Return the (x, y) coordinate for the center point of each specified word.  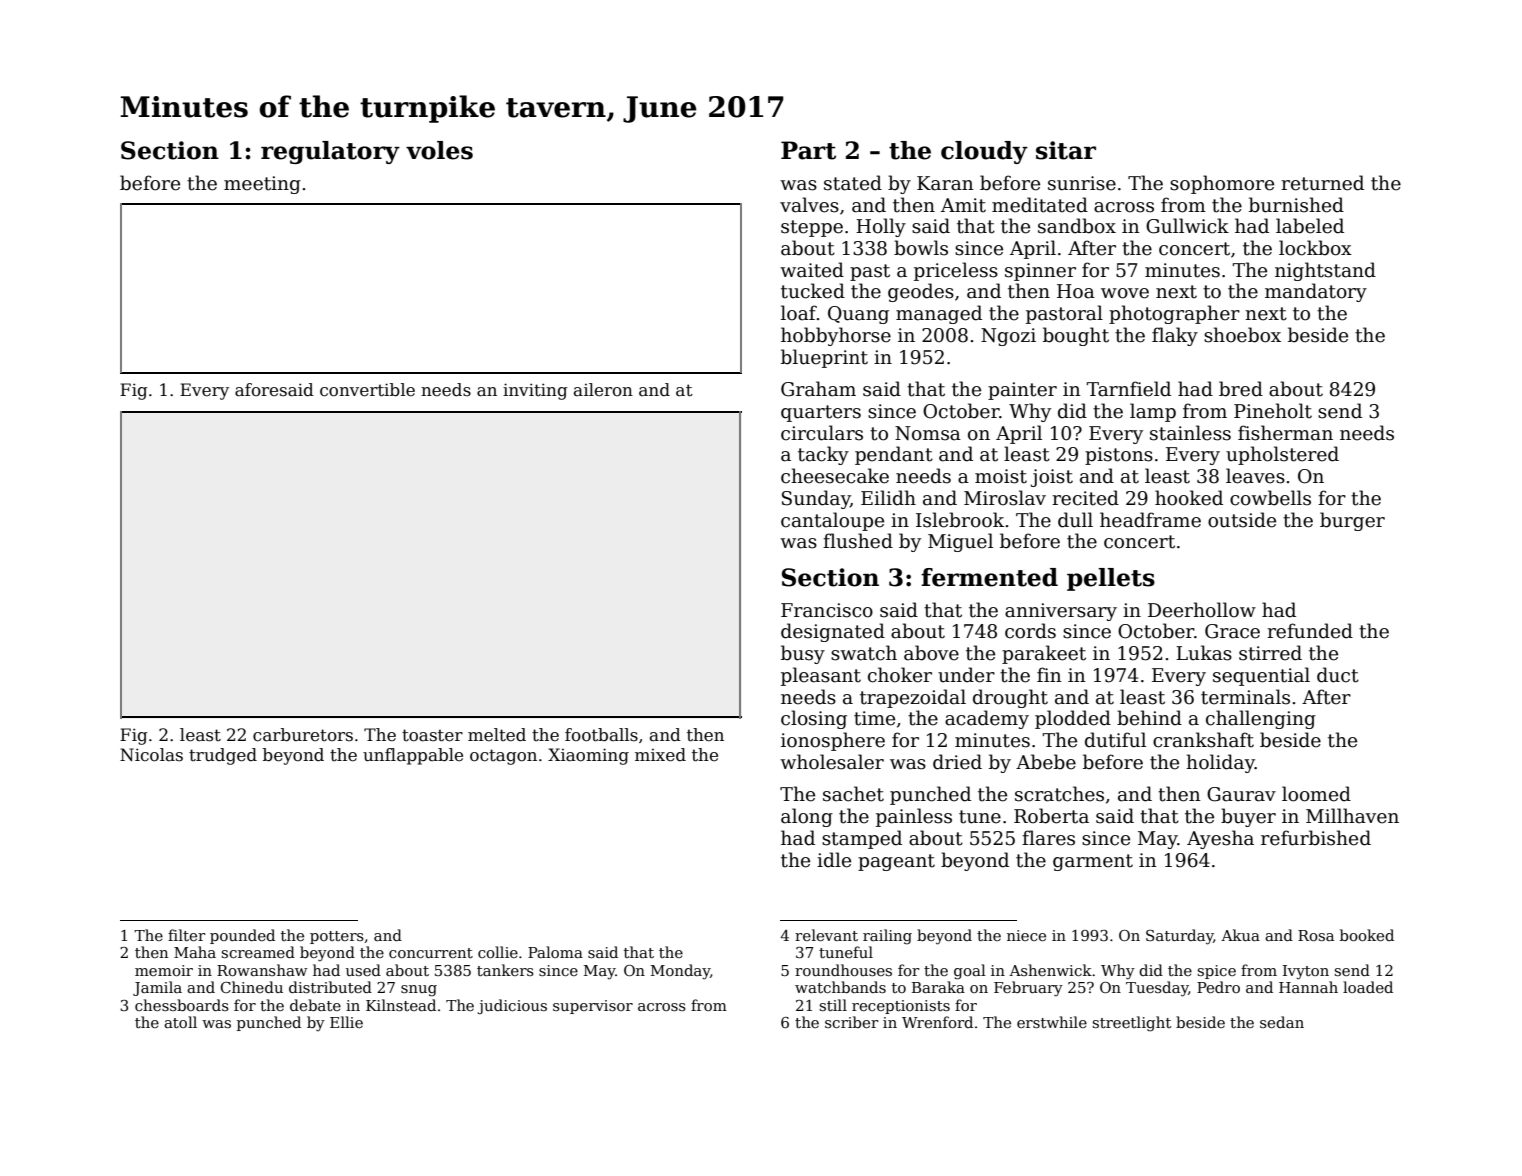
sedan (1282, 1022)
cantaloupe (832, 521)
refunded (1310, 631)
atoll (180, 1022)
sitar (1066, 150)
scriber (852, 1022)
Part (808, 150)
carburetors (303, 735)
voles (439, 150)
